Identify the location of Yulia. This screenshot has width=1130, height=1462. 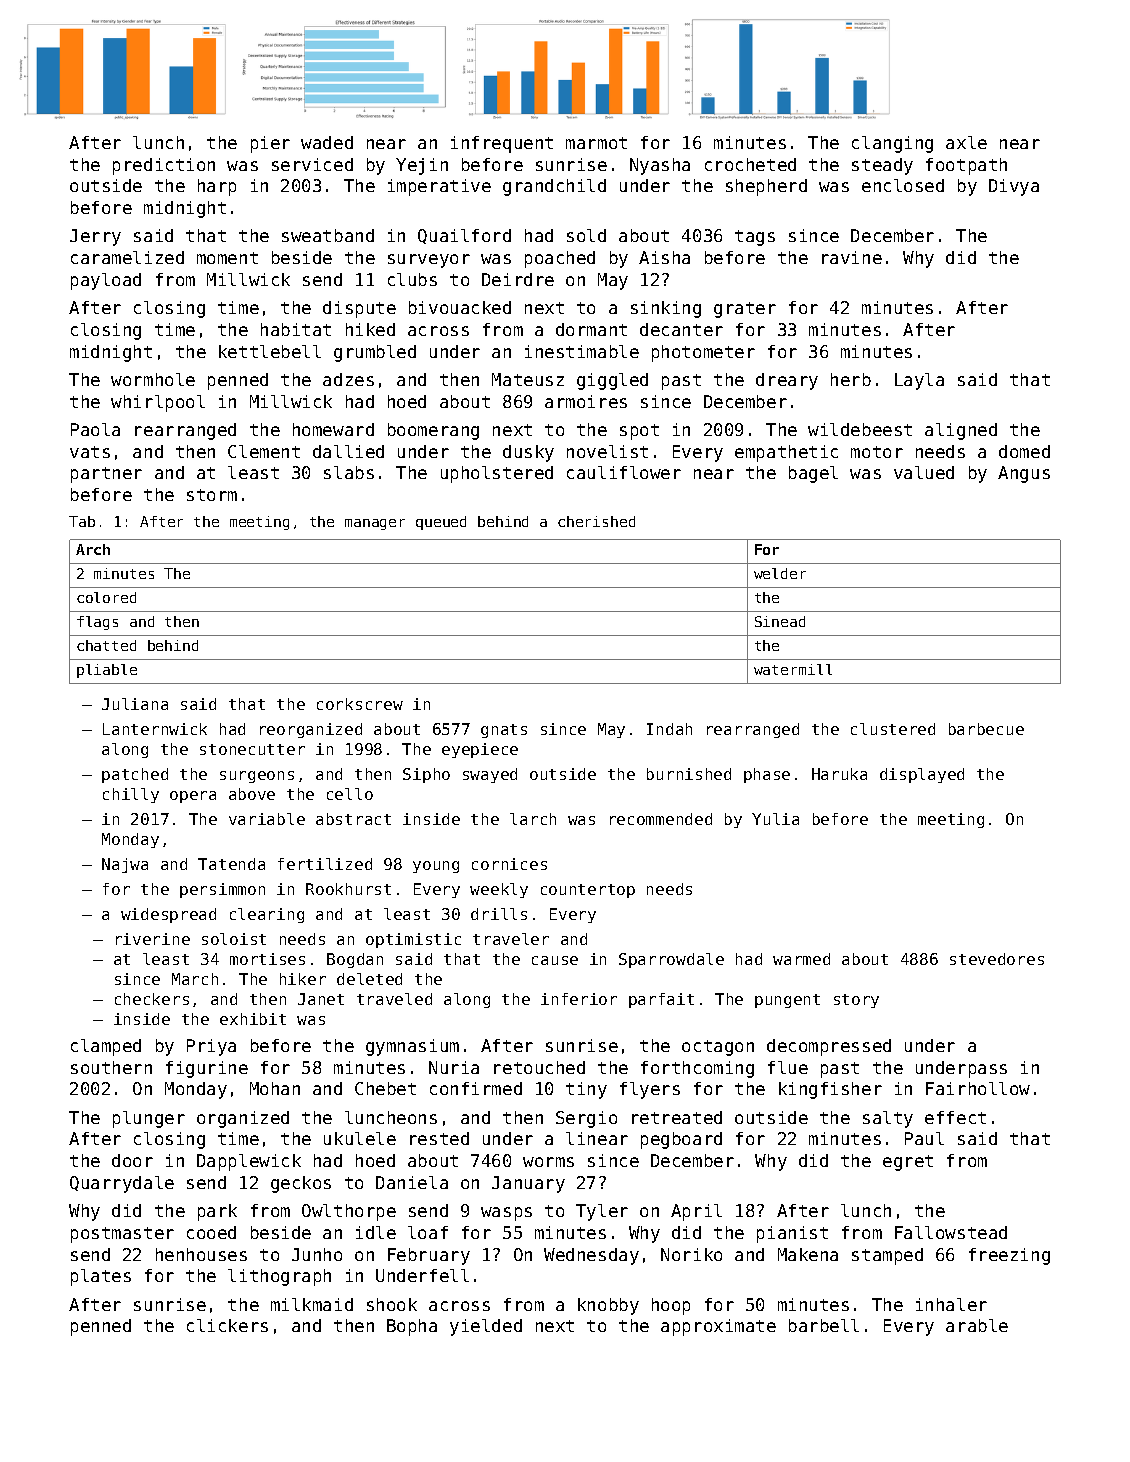
(775, 819).
